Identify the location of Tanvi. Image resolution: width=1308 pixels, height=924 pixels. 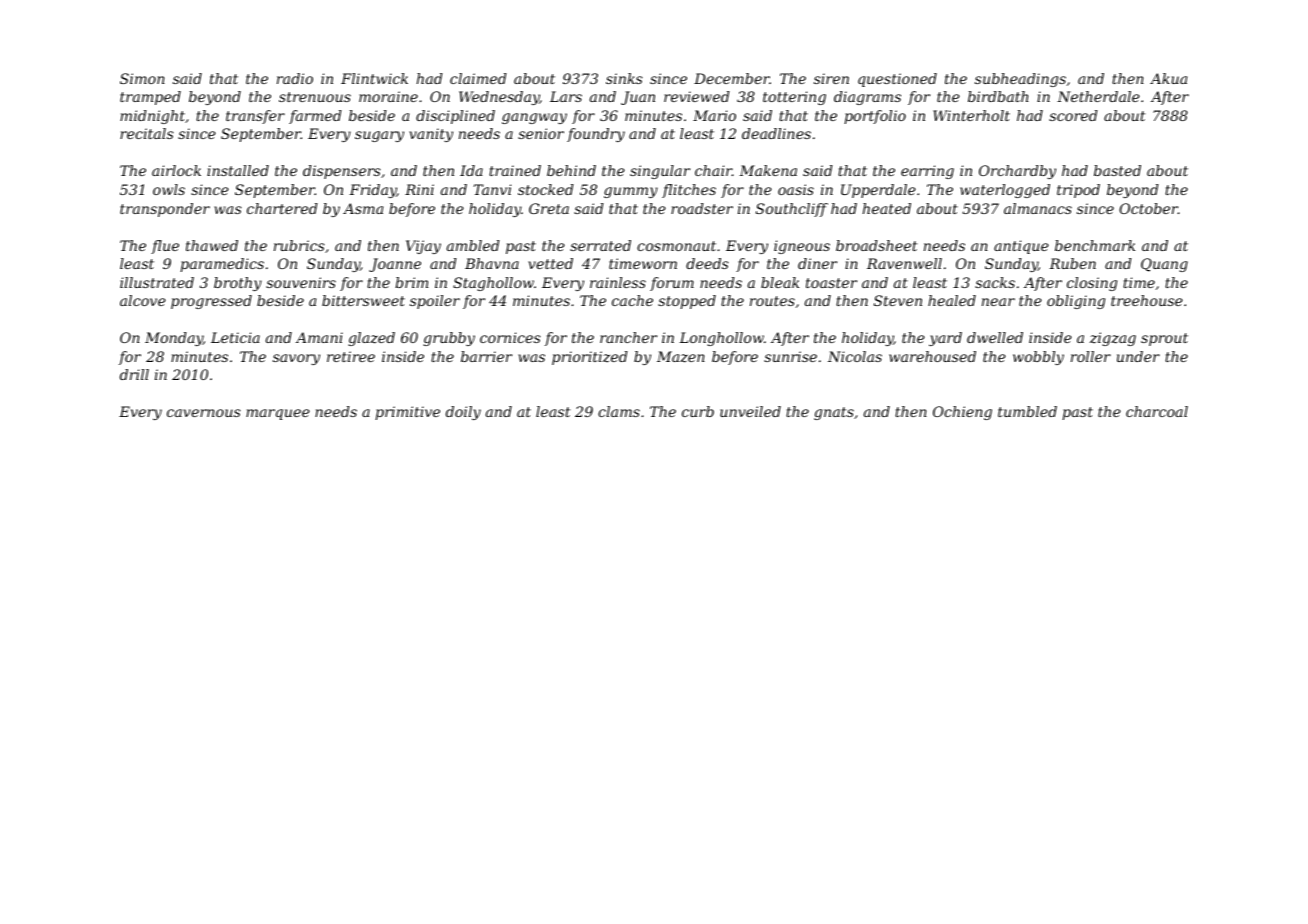
(492, 189).
